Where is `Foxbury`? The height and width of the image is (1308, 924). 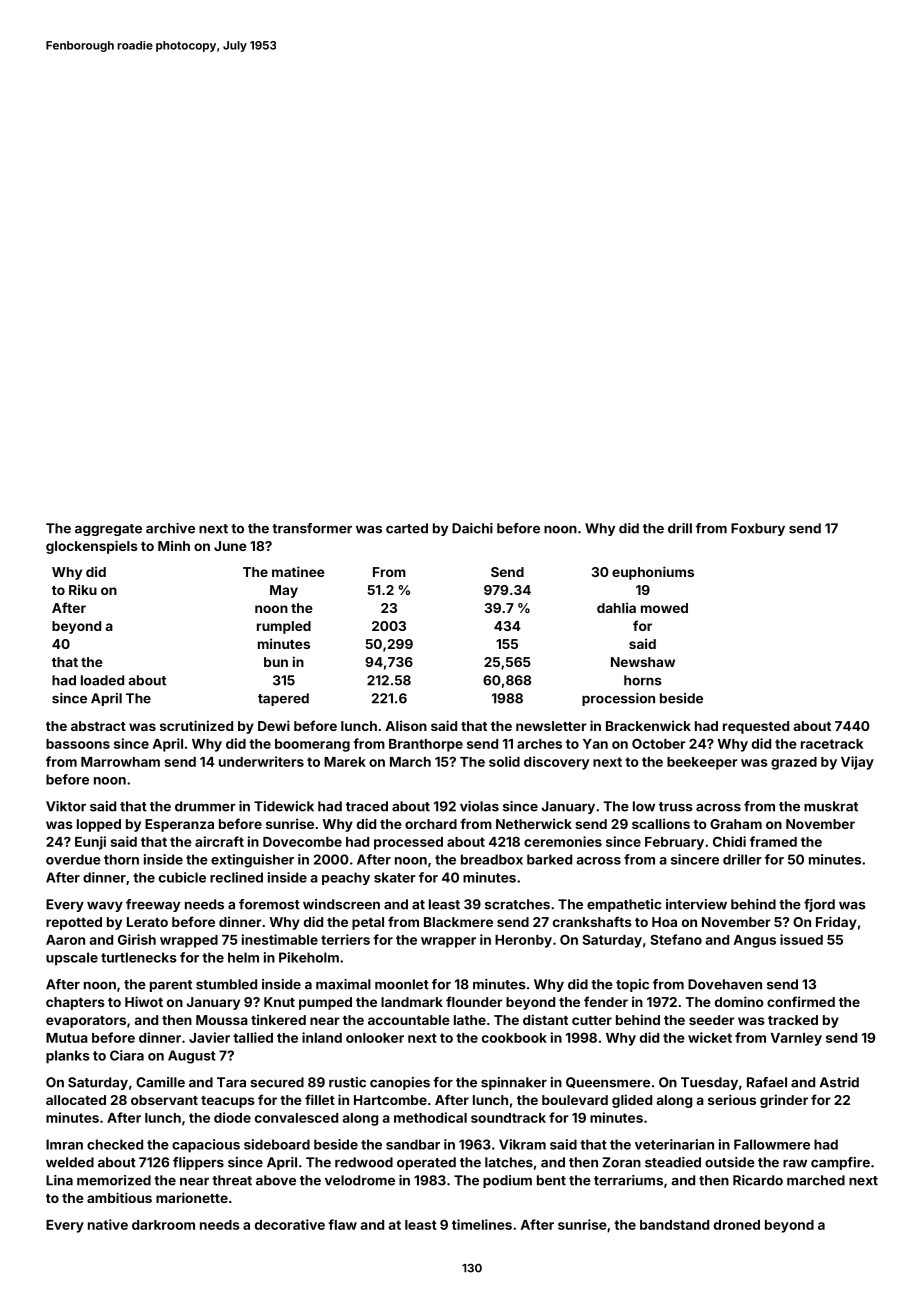 Foxbury is located at coordinates (758, 529).
